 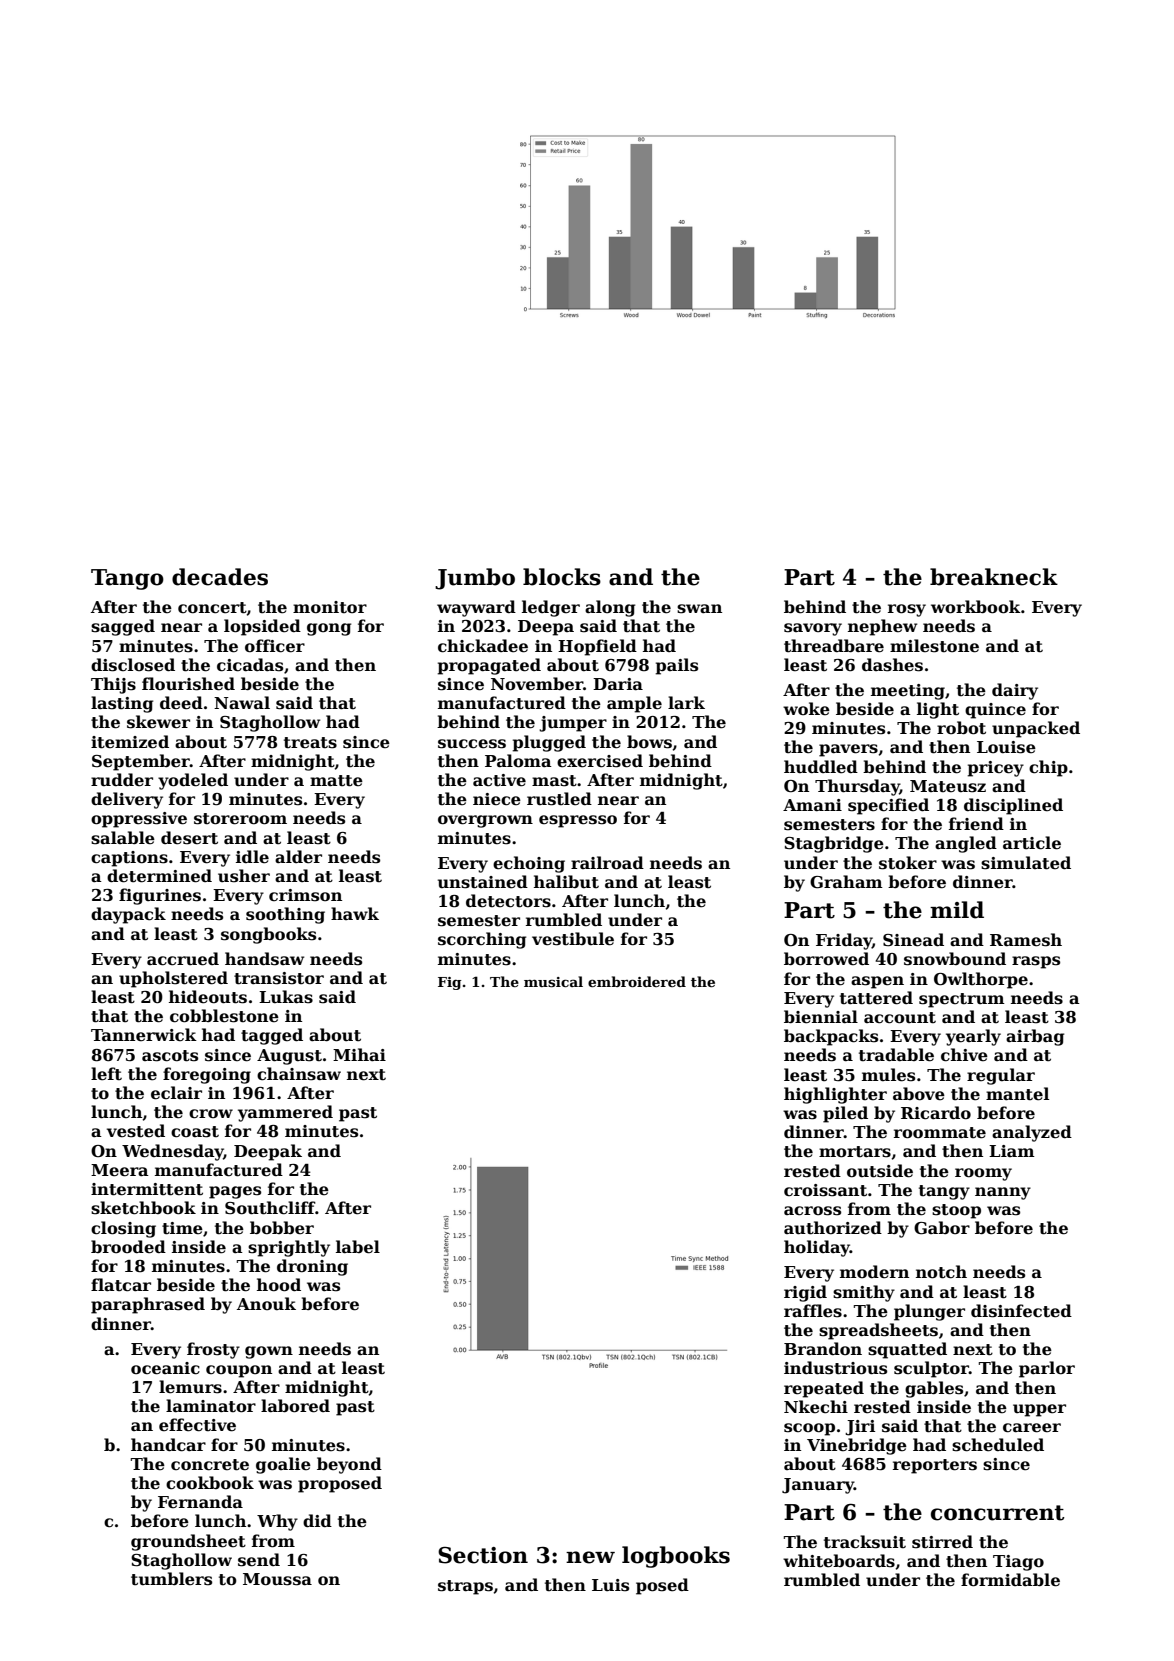 What do you see at coordinates (1021, 1311) in the page?
I see `disinfected` at bounding box center [1021, 1311].
